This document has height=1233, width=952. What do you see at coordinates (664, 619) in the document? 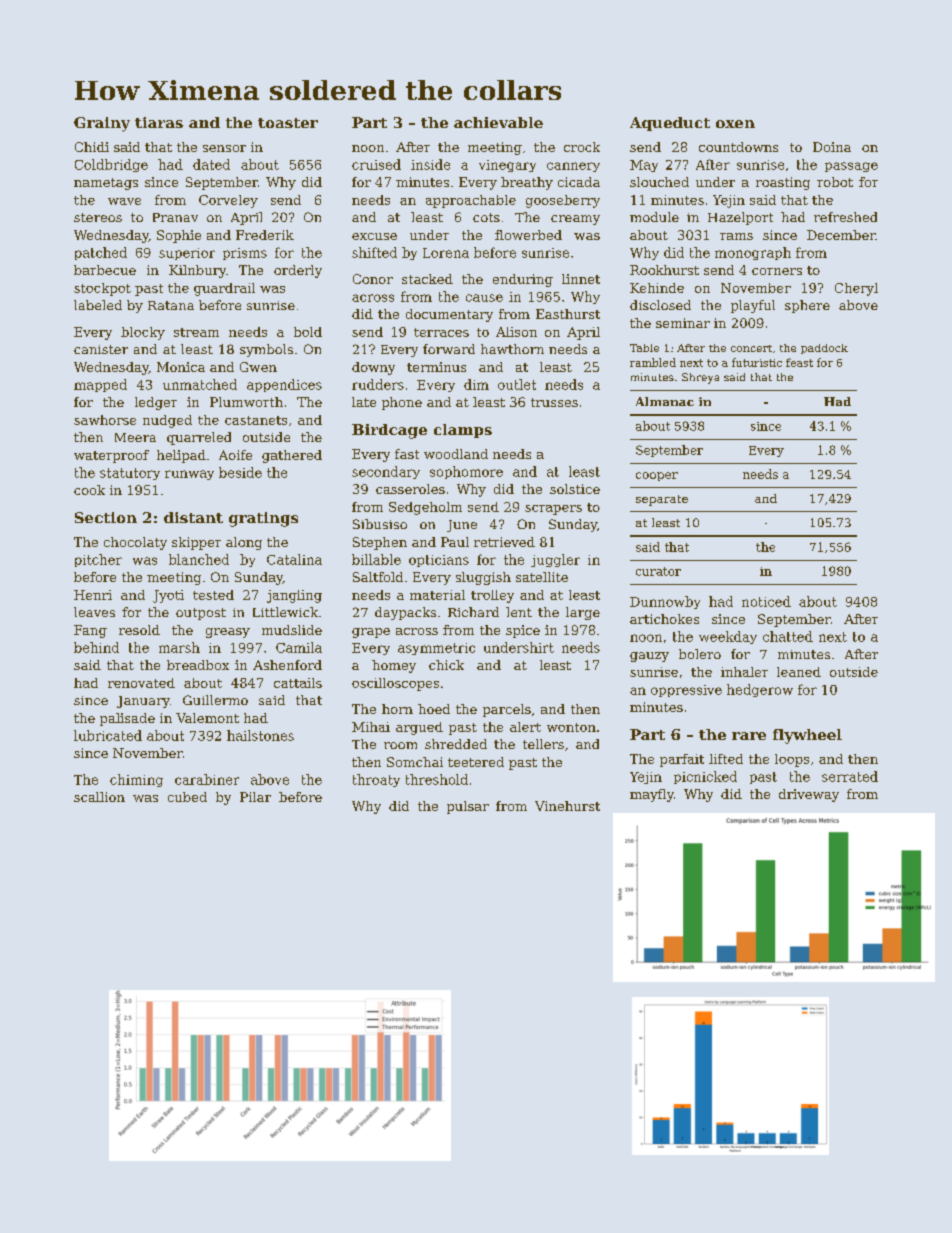
I see `artichokes` at bounding box center [664, 619].
